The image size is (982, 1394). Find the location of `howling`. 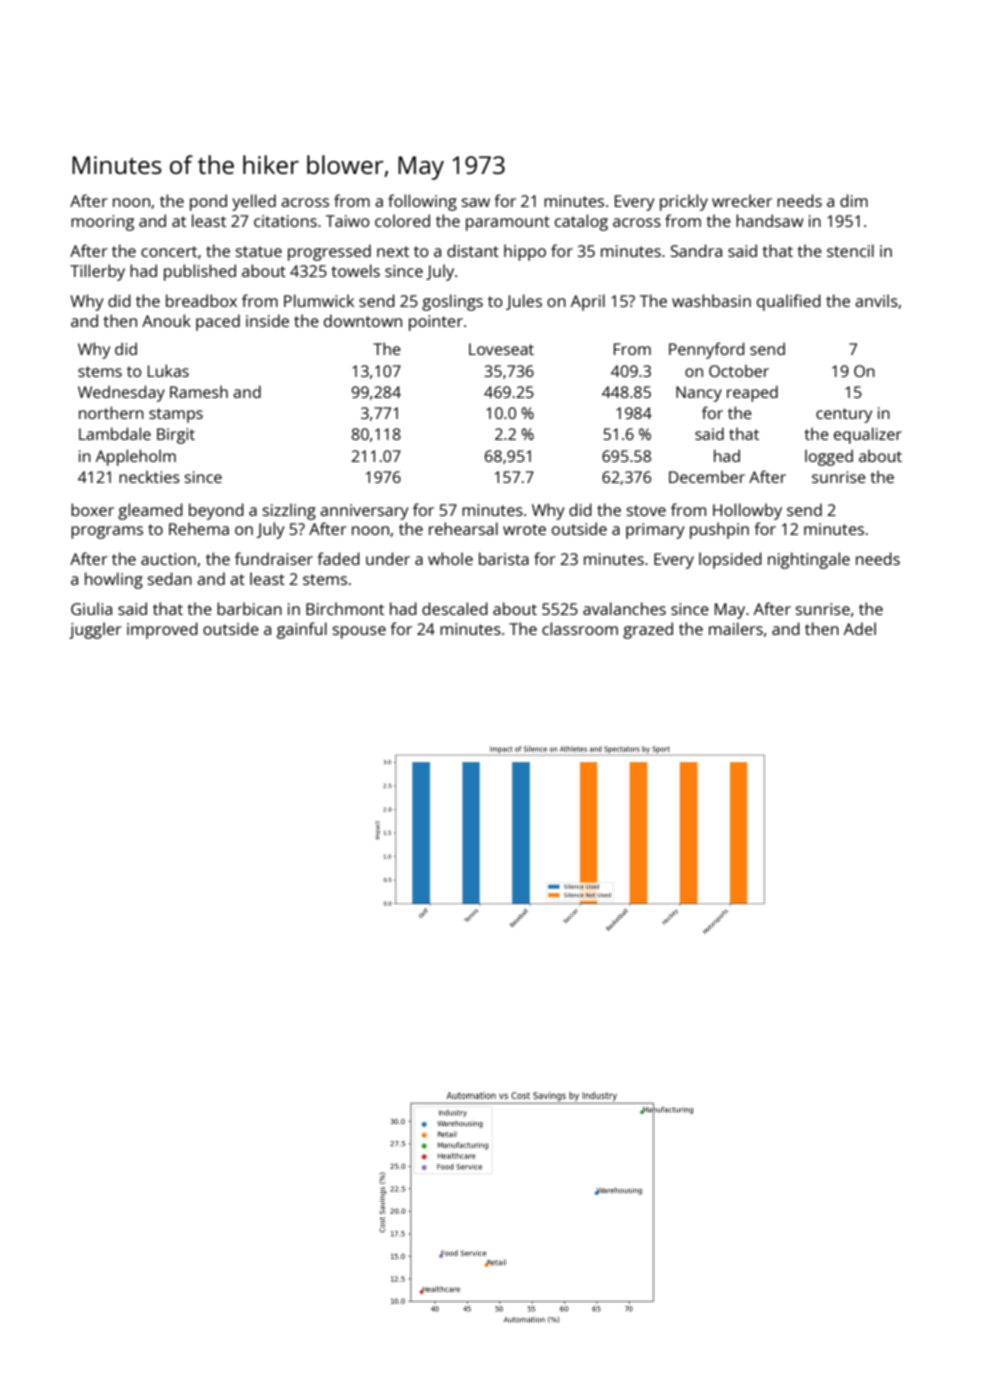

howling is located at coordinates (114, 580).
